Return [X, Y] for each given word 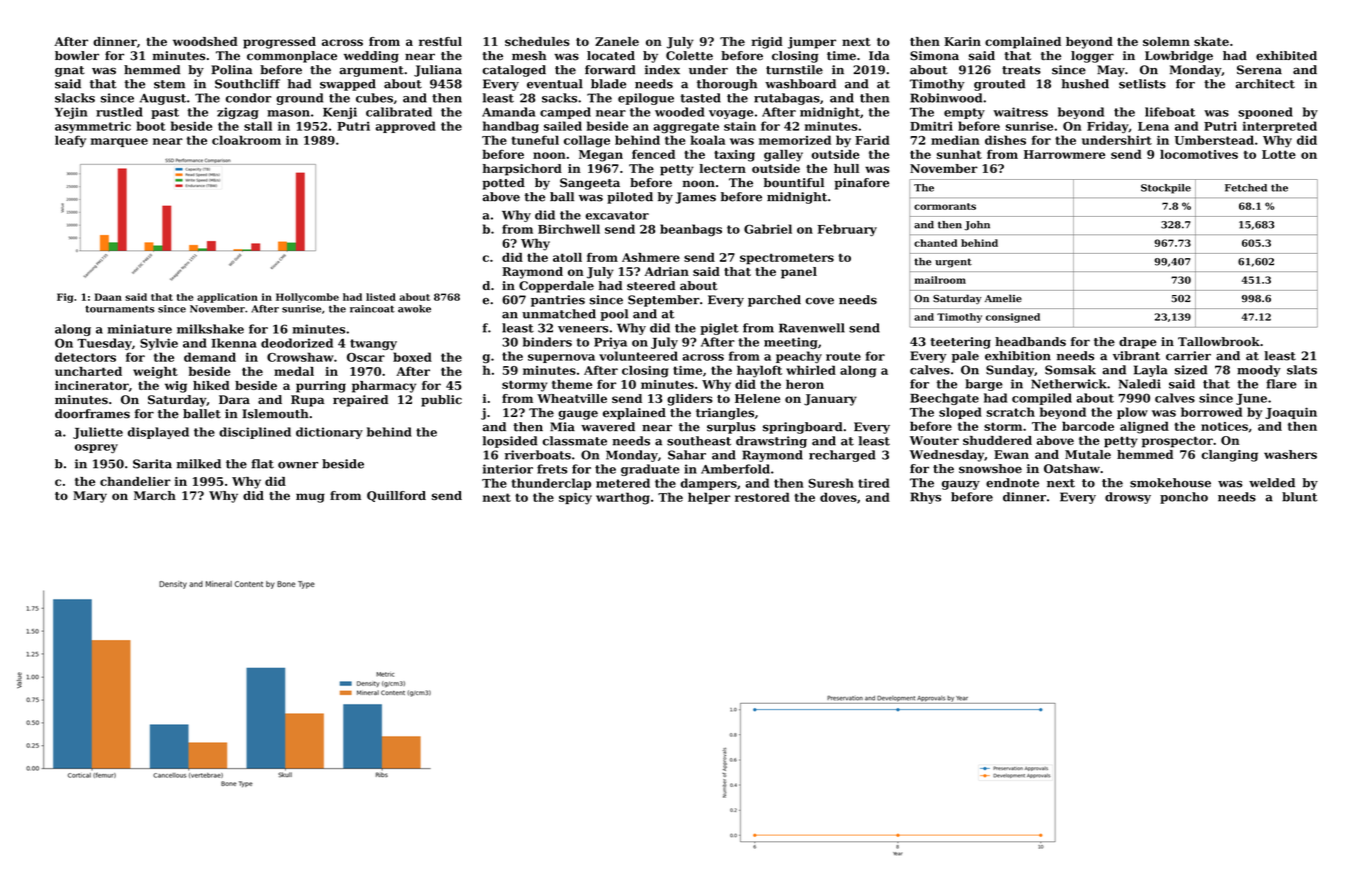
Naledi [1140, 384]
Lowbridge [1179, 57]
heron [805, 384]
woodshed [205, 41]
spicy [575, 499]
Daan [108, 297]
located [611, 56]
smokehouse [1170, 483]
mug [310, 498]
